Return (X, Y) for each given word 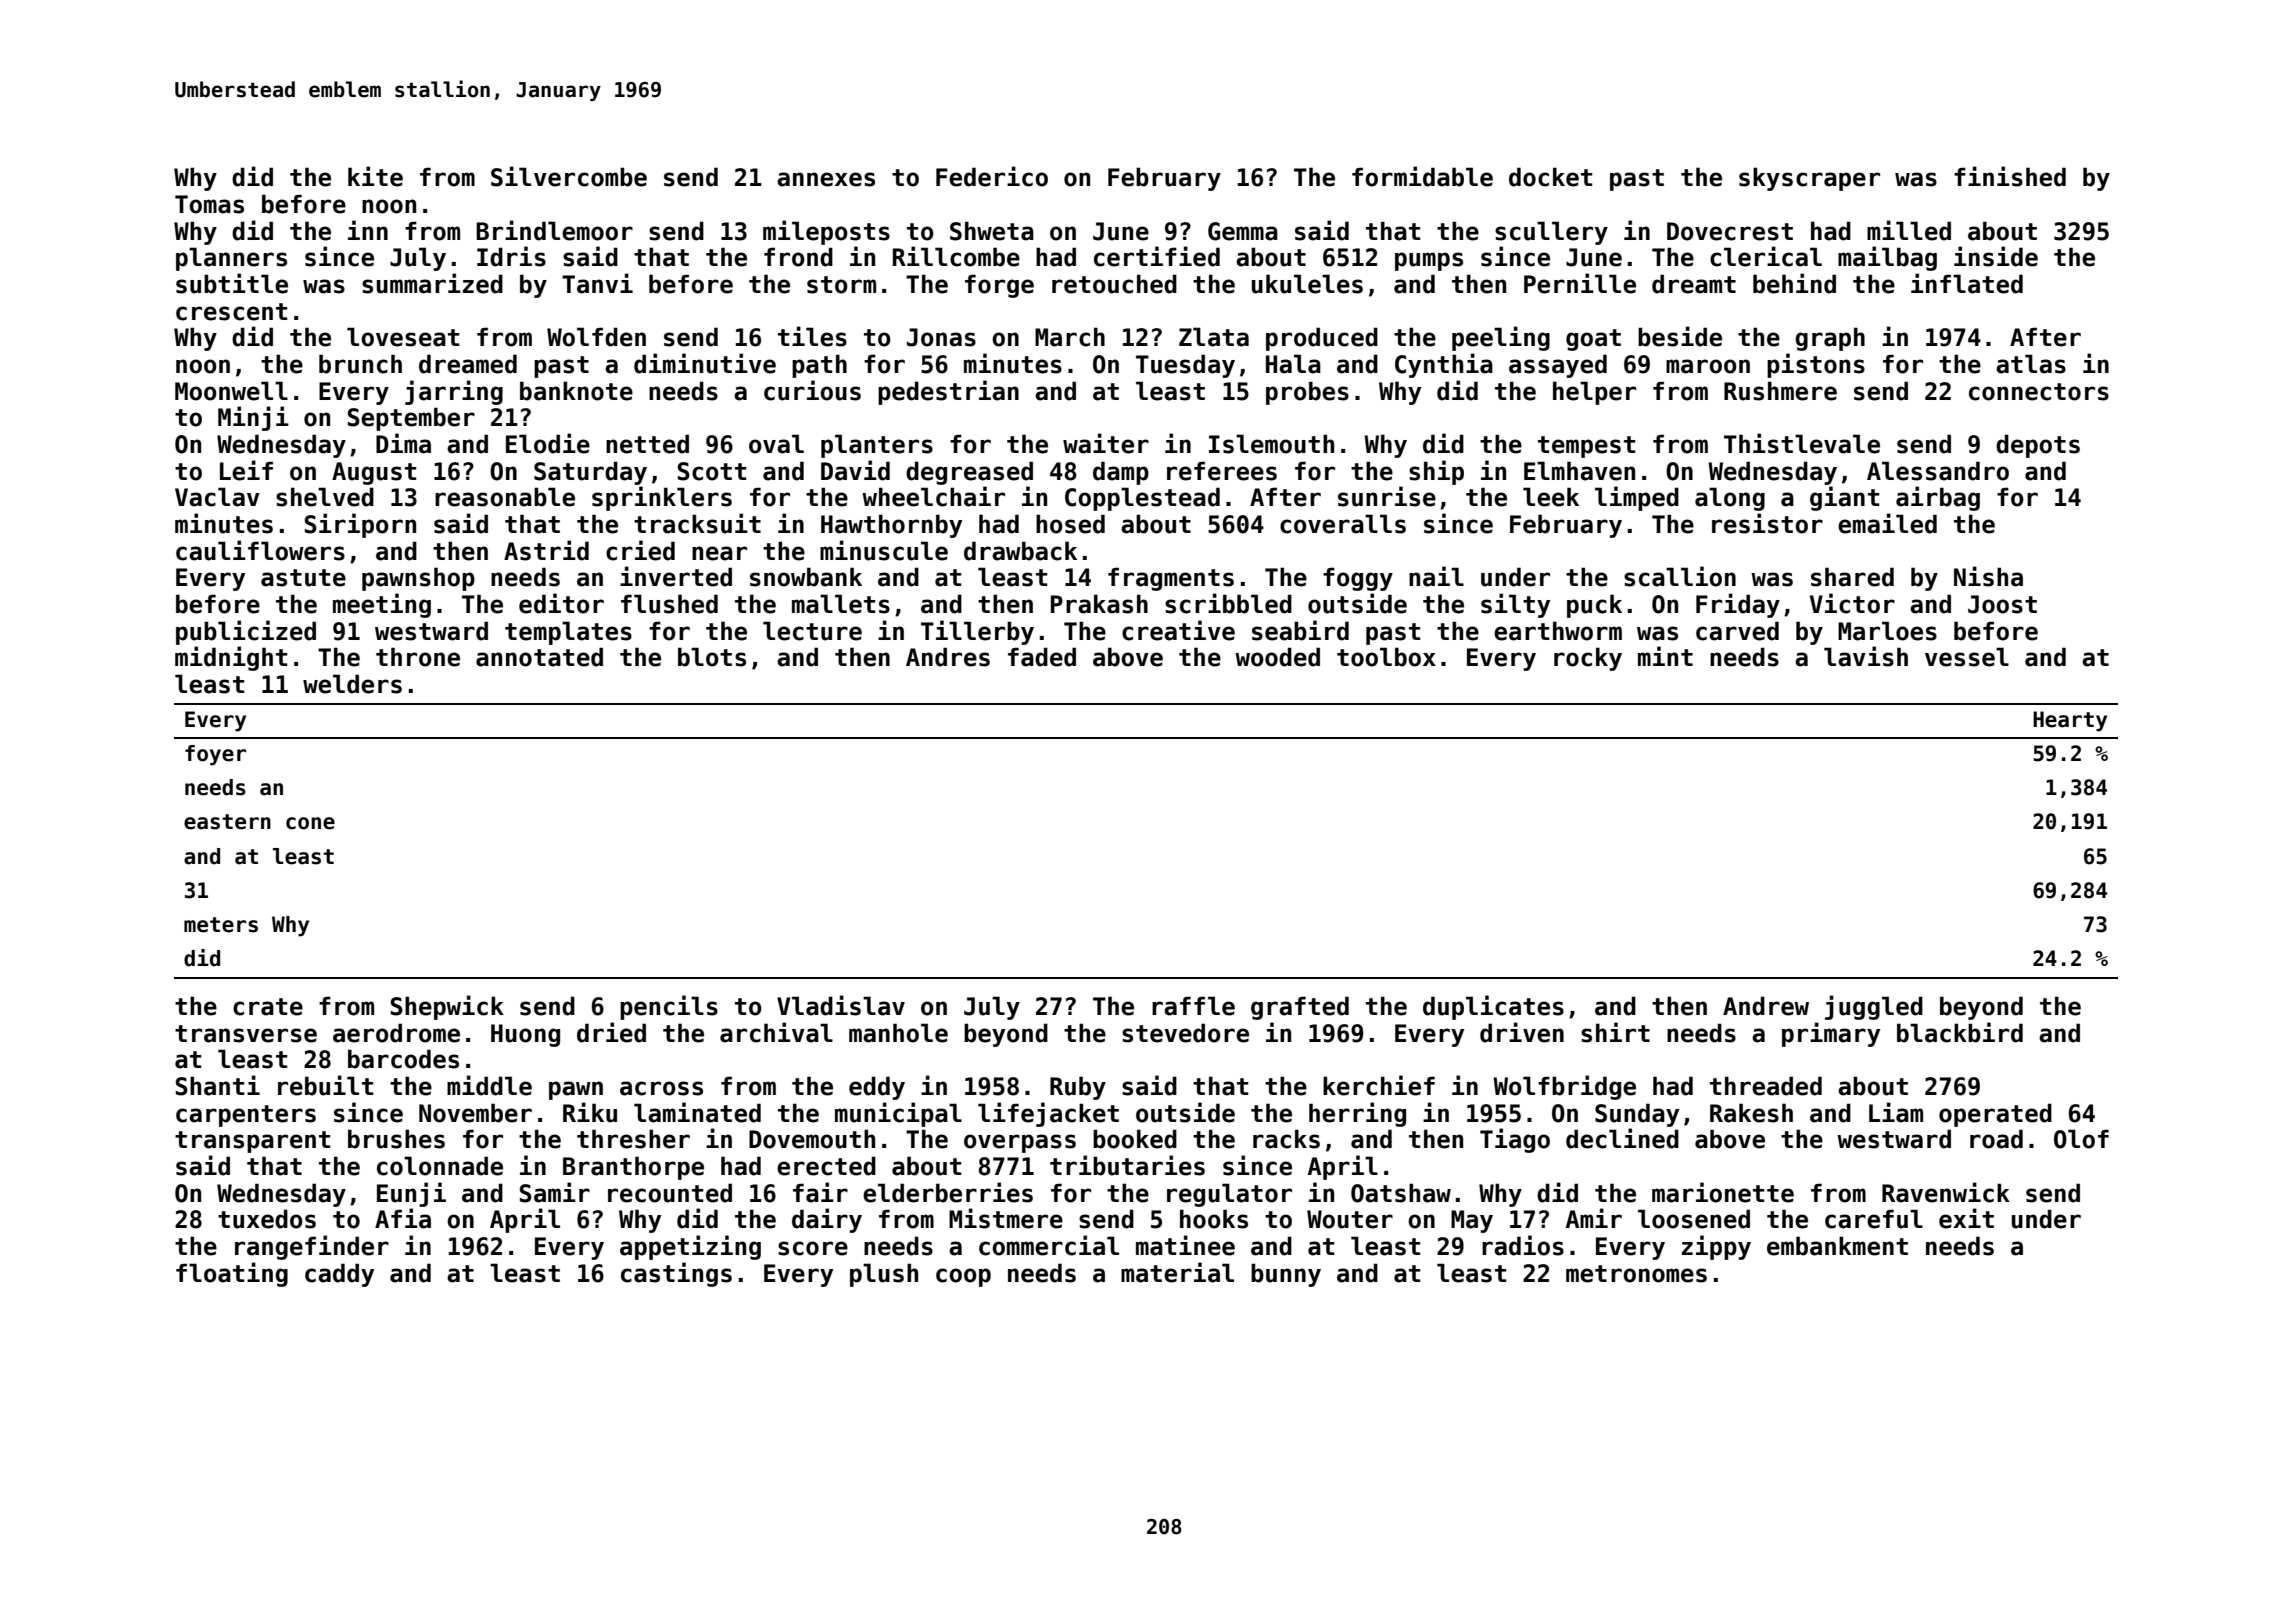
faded (1042, 657)
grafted (1300, 1008)
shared (1852, 577)
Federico (992, 176)
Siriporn (360, 525)
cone (310, 823)
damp (1121, 473)
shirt (1615, 1032)
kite (375, 176)
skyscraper (1809, 179)
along (1730, 499)
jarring (454, 392)
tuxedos (267, 1219)
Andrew (1766, 1006)
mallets (841, 604)
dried (611, 1032)
